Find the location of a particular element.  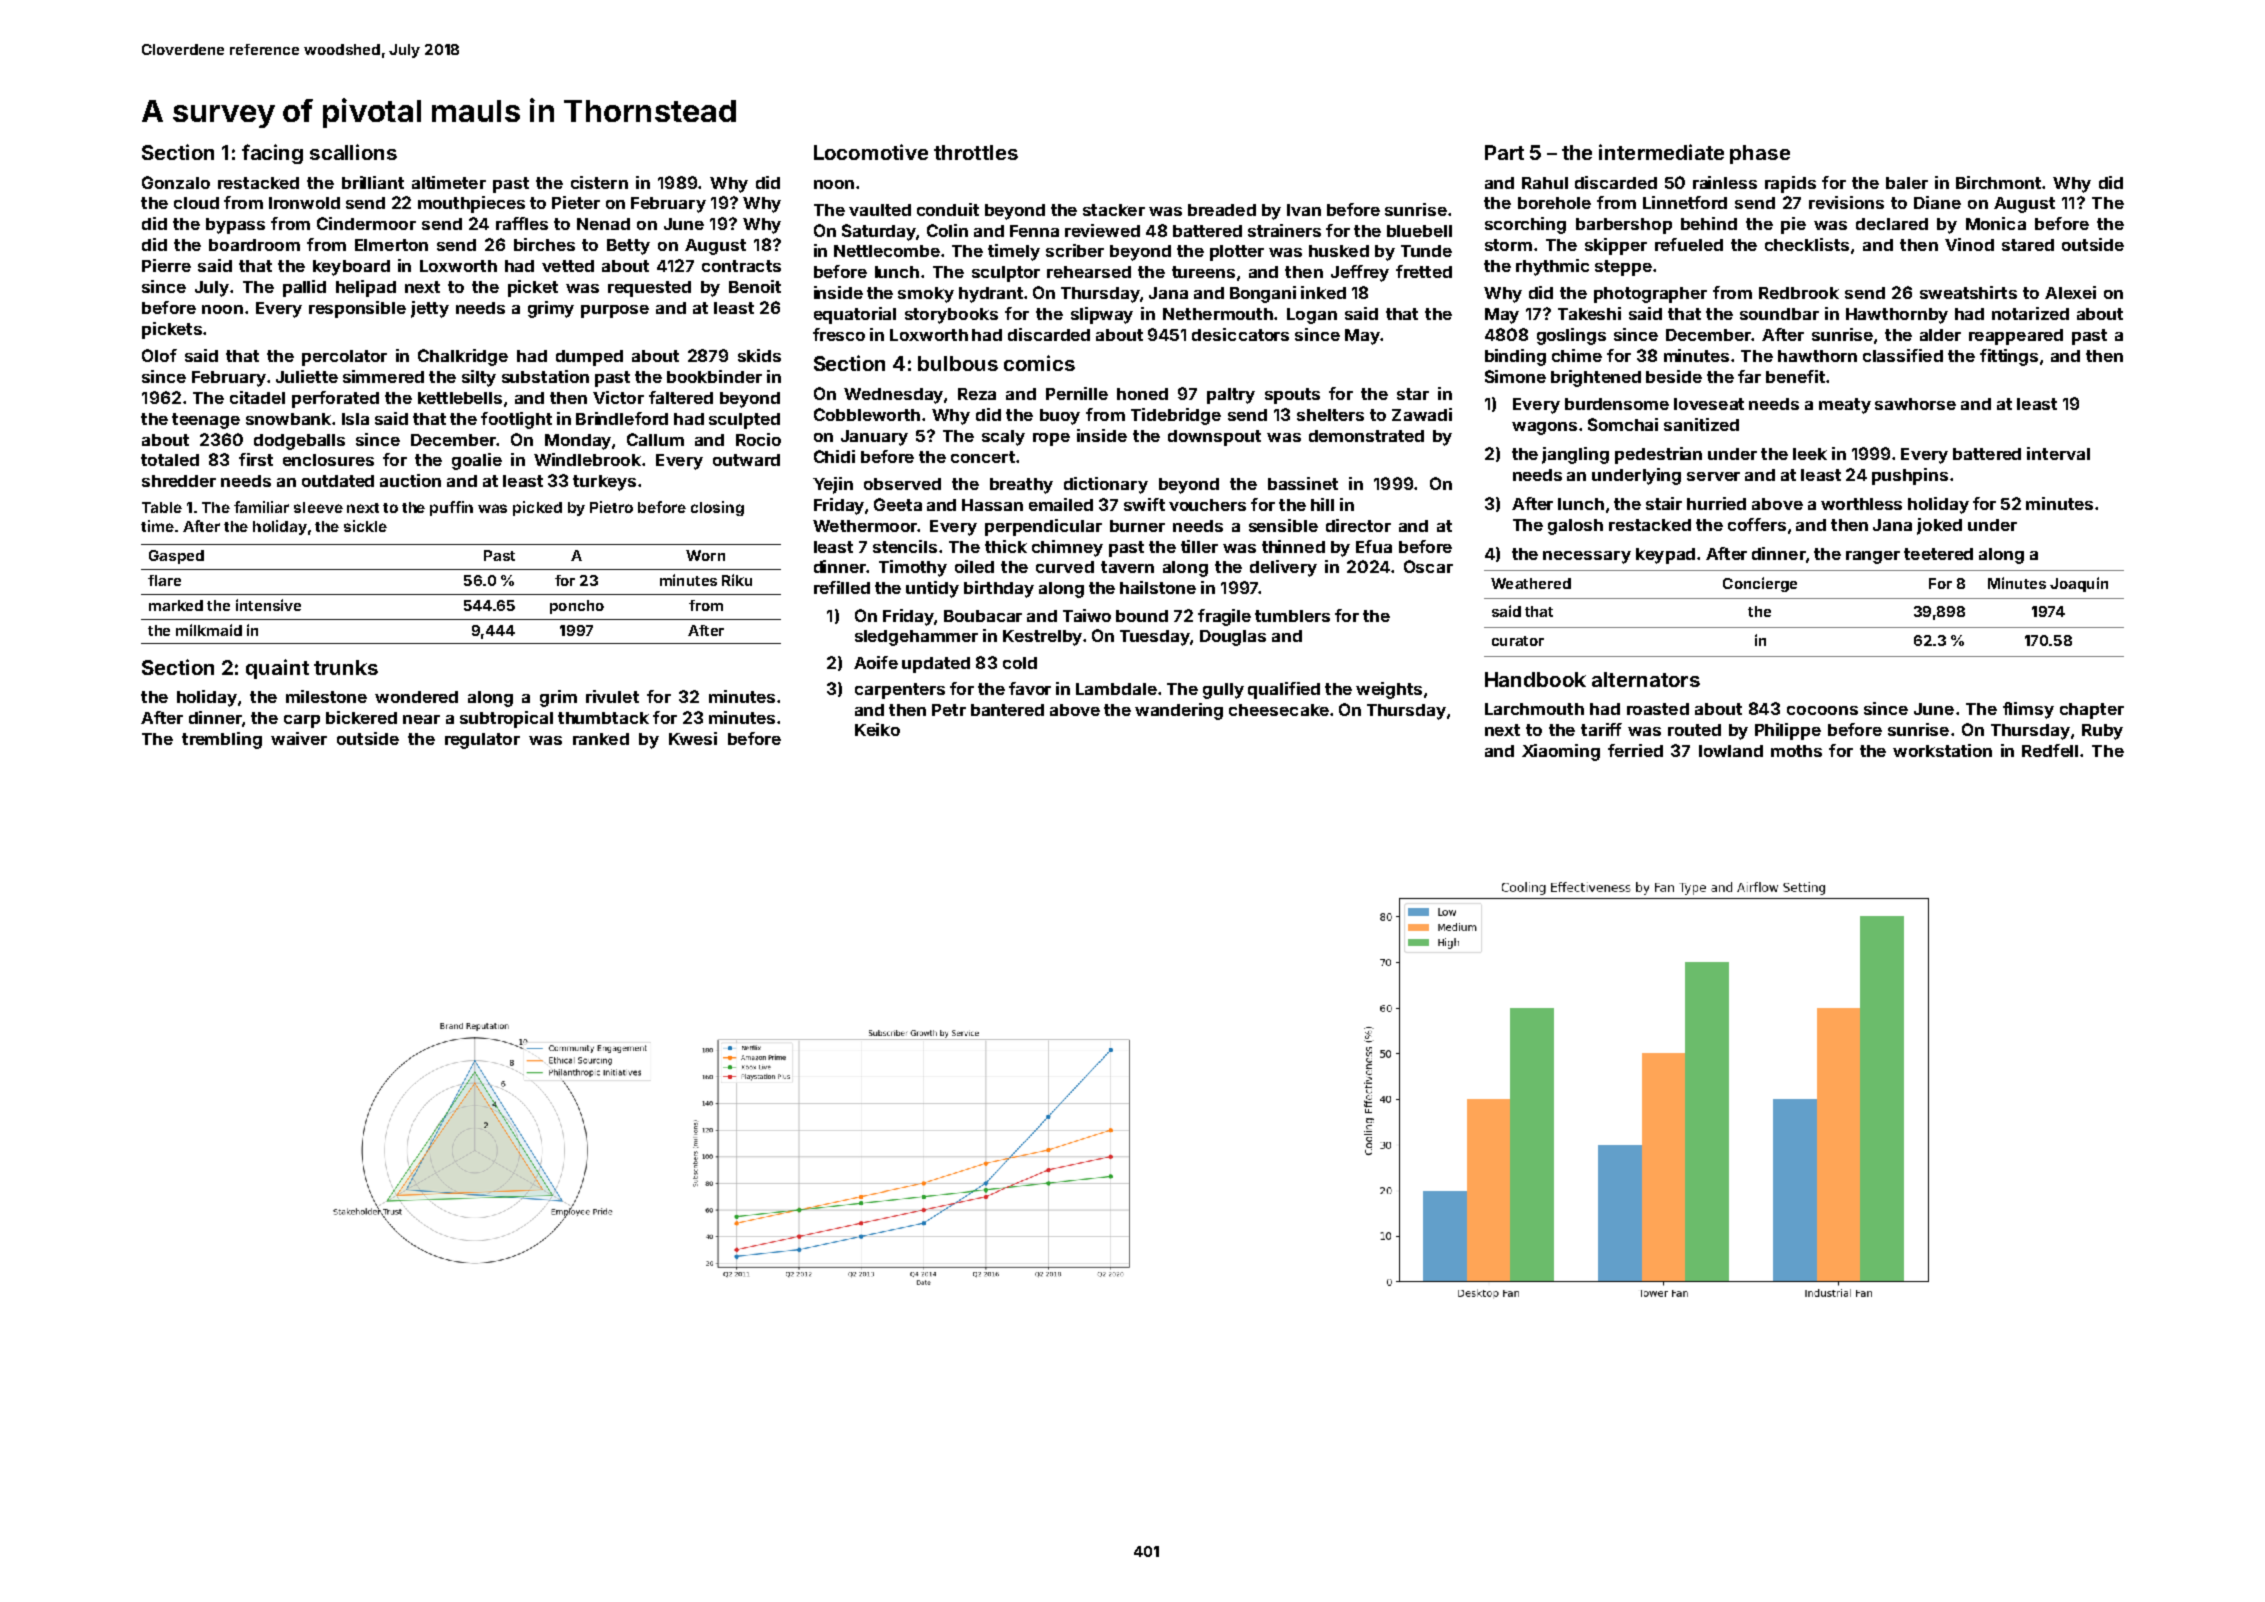

dumped is located at coordinates (589, 358).
